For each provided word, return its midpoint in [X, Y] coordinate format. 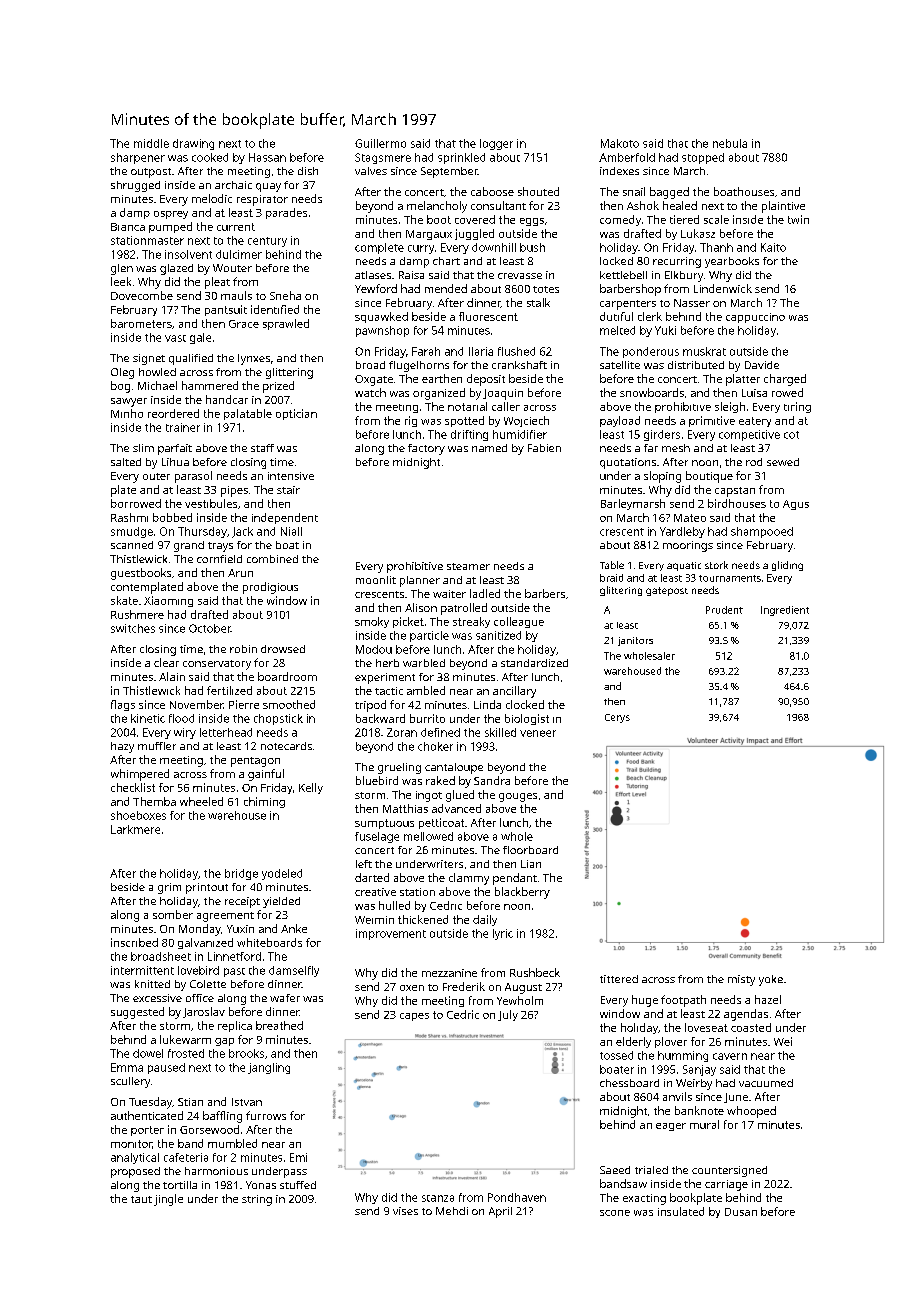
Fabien [544, 448]
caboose [492, 191]
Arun [240, 573]
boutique [709, 477]
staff [262, 448]
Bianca [128, 227]
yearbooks [732, 262]
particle [429, 636]
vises [405, 1211]
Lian [531, 864]
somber [173, 914]
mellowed [428, 836]
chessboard [629, 1083]
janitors [635, 641]
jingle [168, 1200]
